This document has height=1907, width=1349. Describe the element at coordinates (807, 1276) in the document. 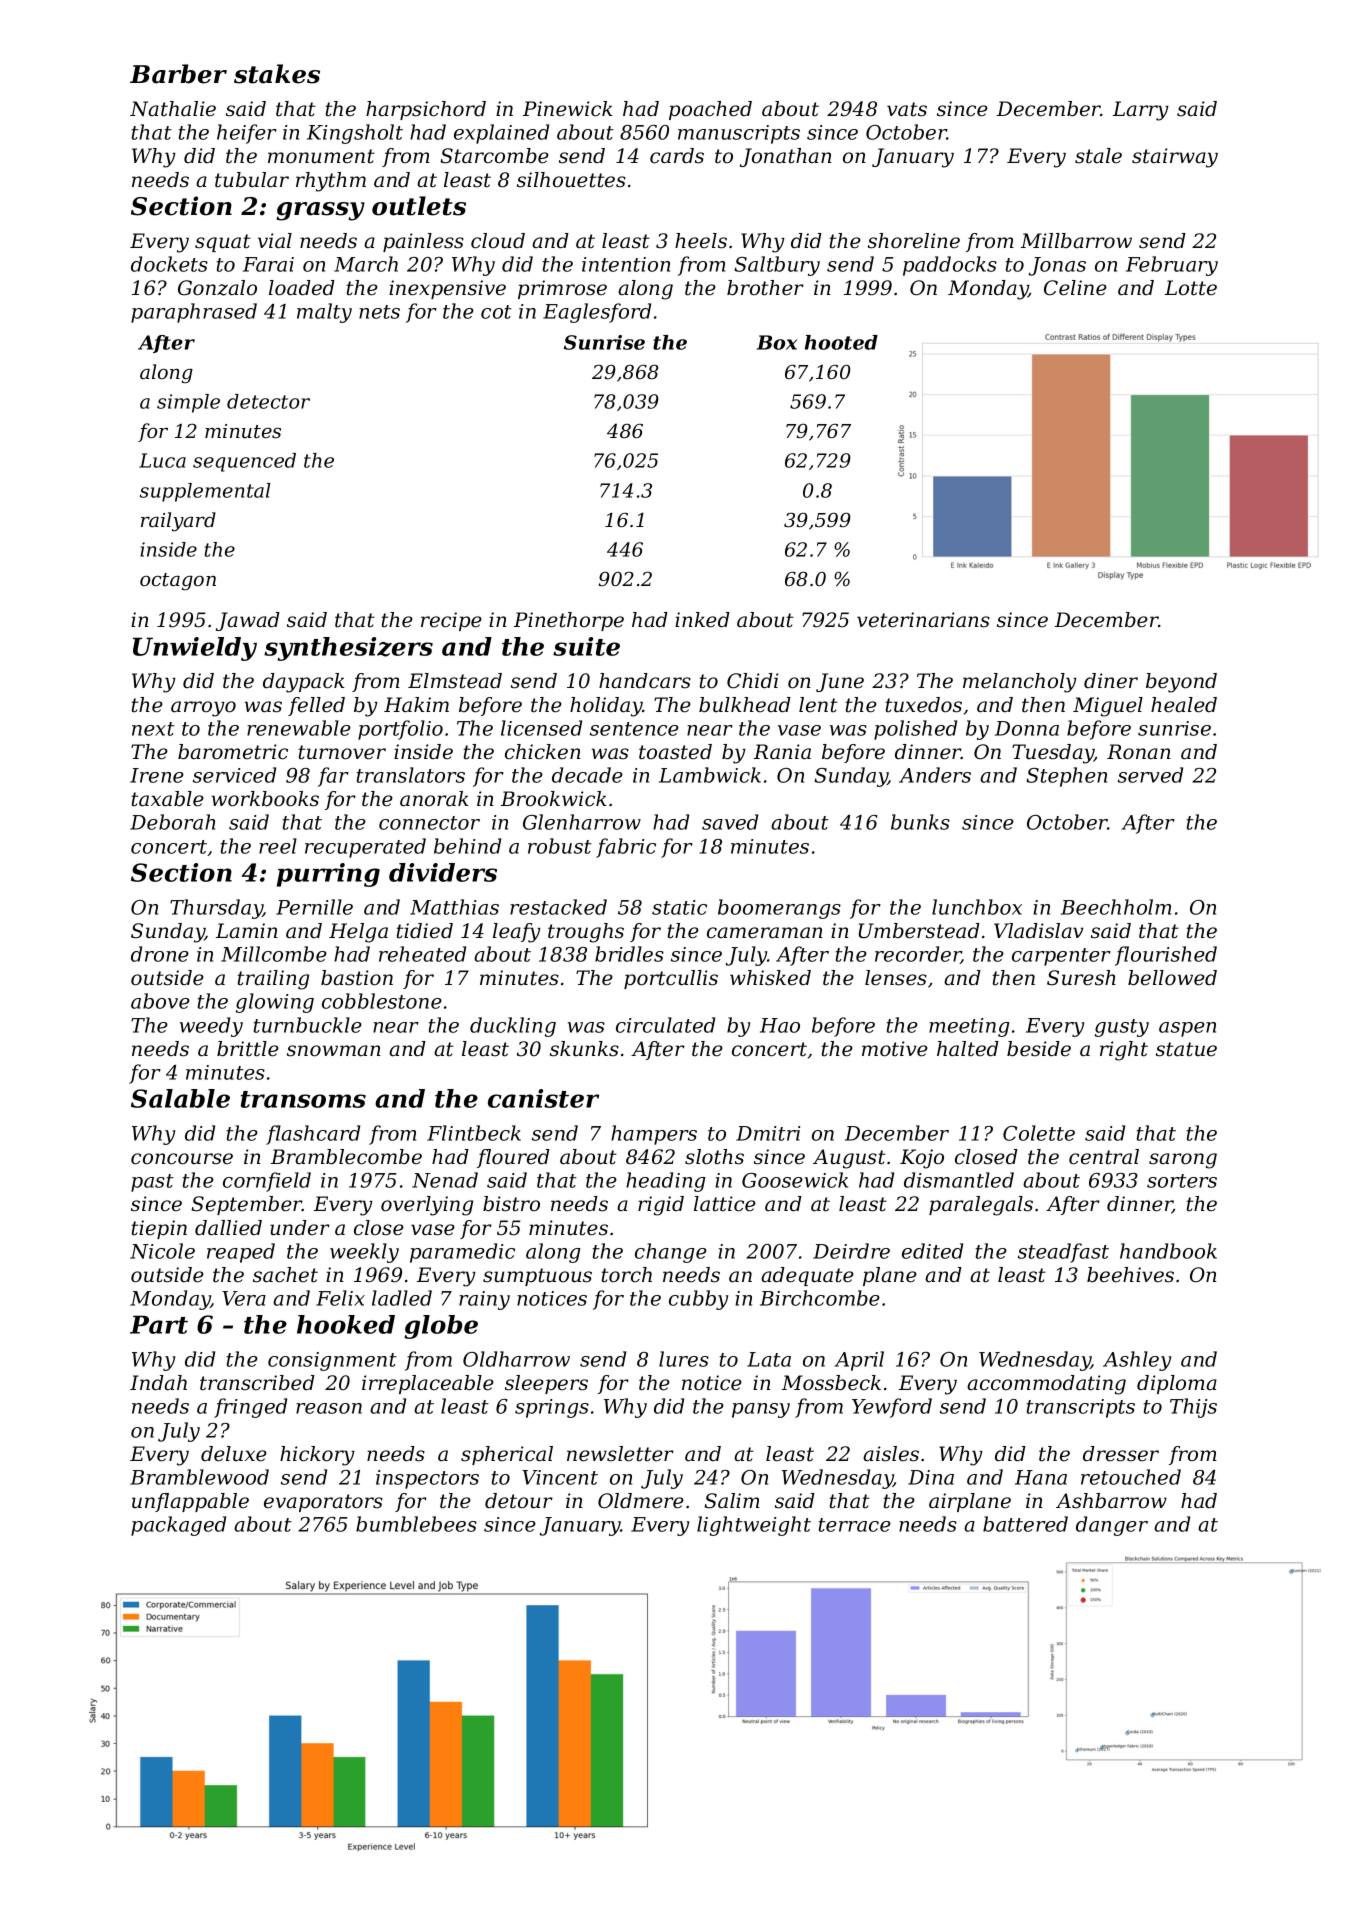

I see `adequate` at that location.
